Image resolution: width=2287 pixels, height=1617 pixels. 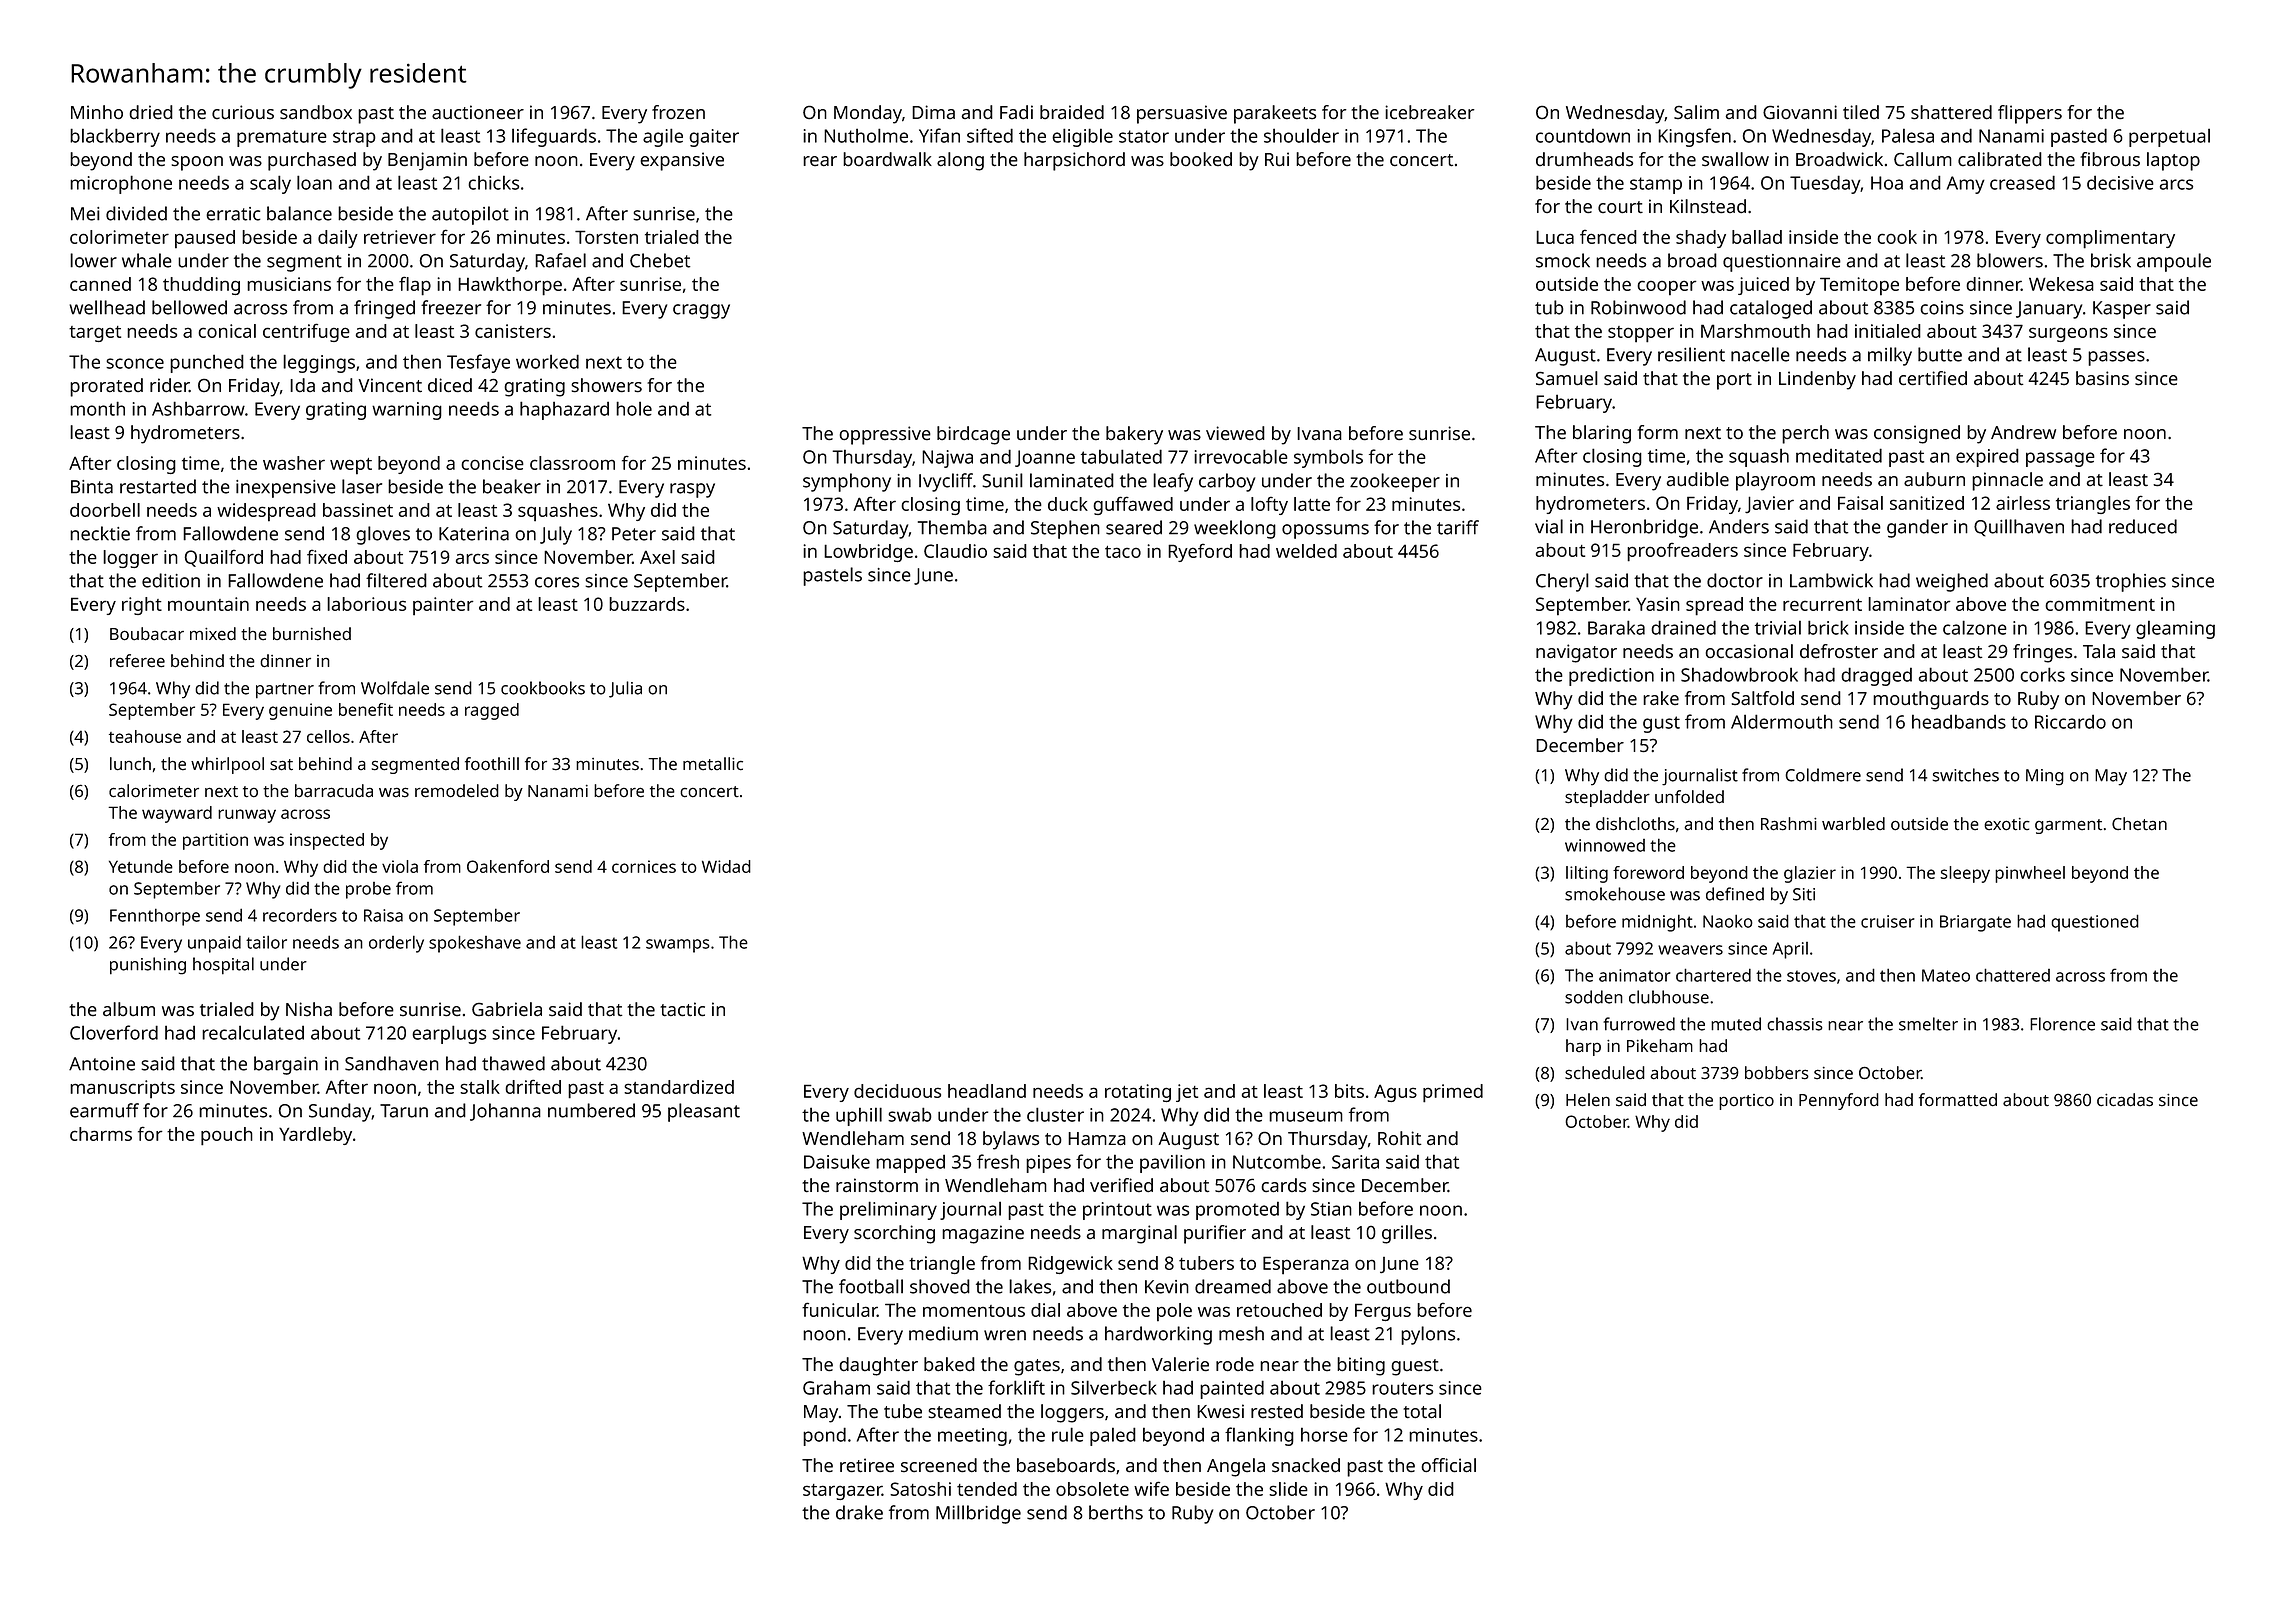 I want to click on basins, so click(x=2102, y=378).
